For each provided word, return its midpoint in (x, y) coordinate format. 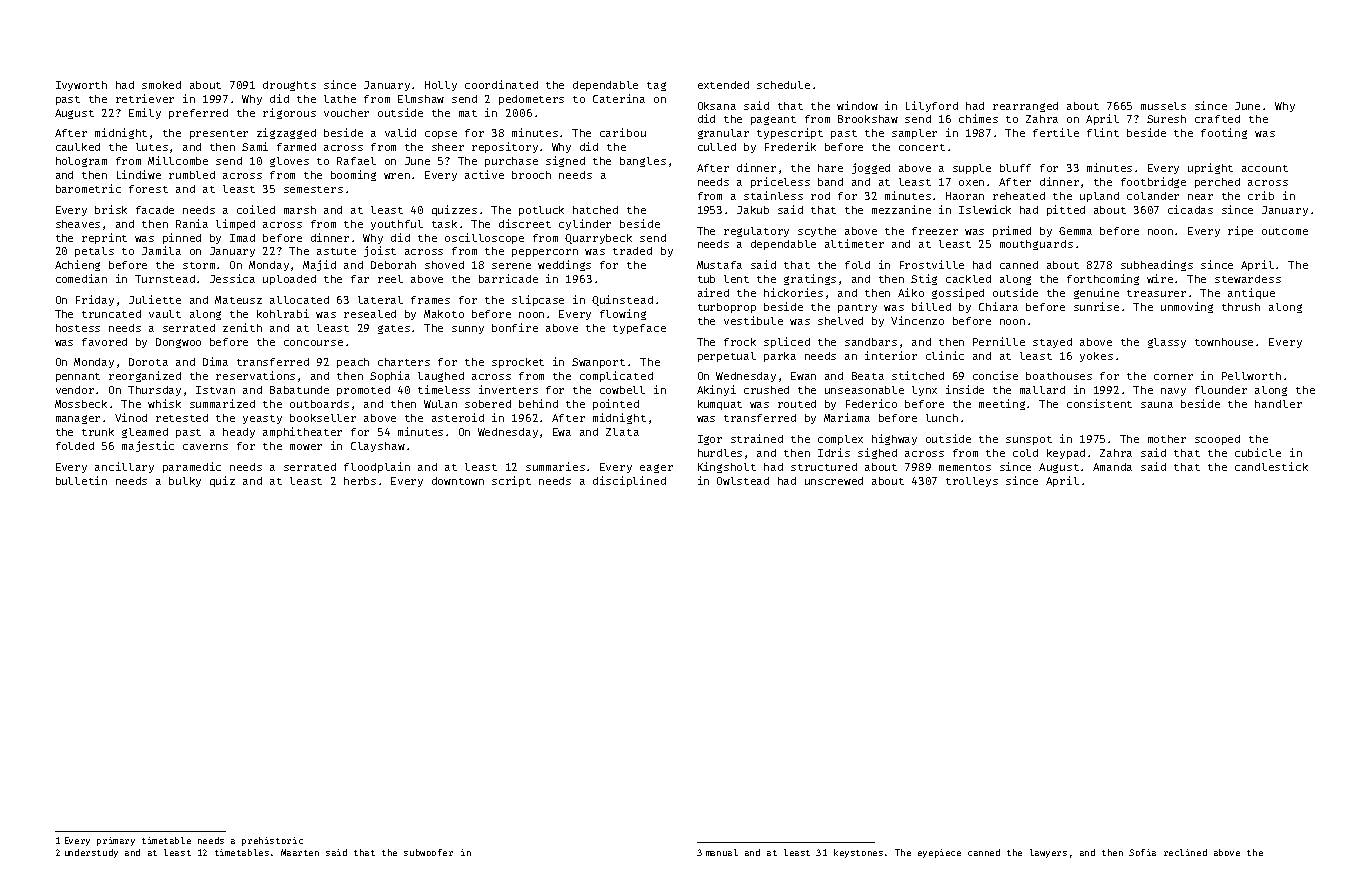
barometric (88, 188)
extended (723, 85)
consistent (1099, 403)
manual (722, 852)
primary (116, 841)
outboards (319, 404)
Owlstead (743, 481)
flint (1103, 132)
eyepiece (939, 853)
